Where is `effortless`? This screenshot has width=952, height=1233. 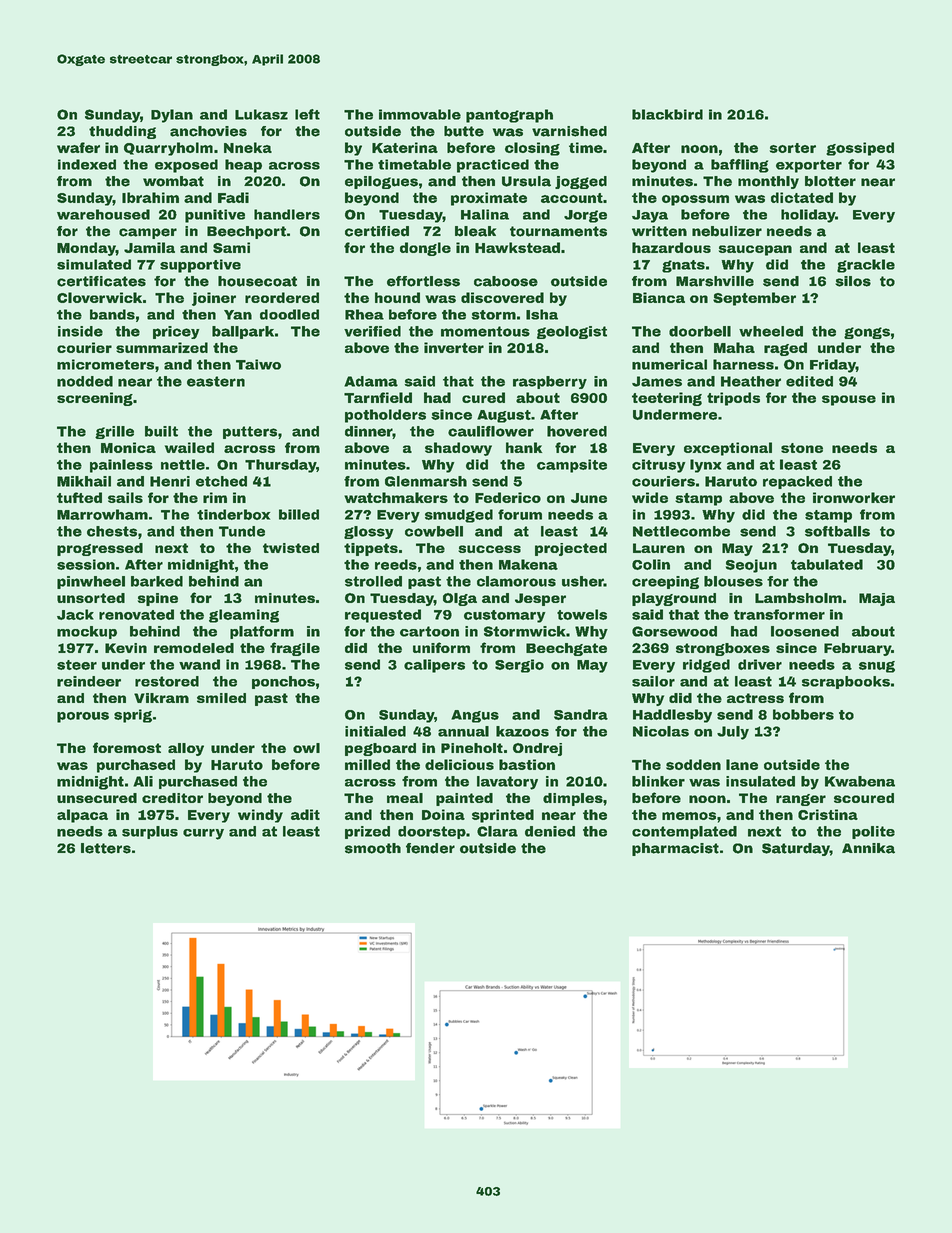
effortless is located at coordinates (423, 281).
